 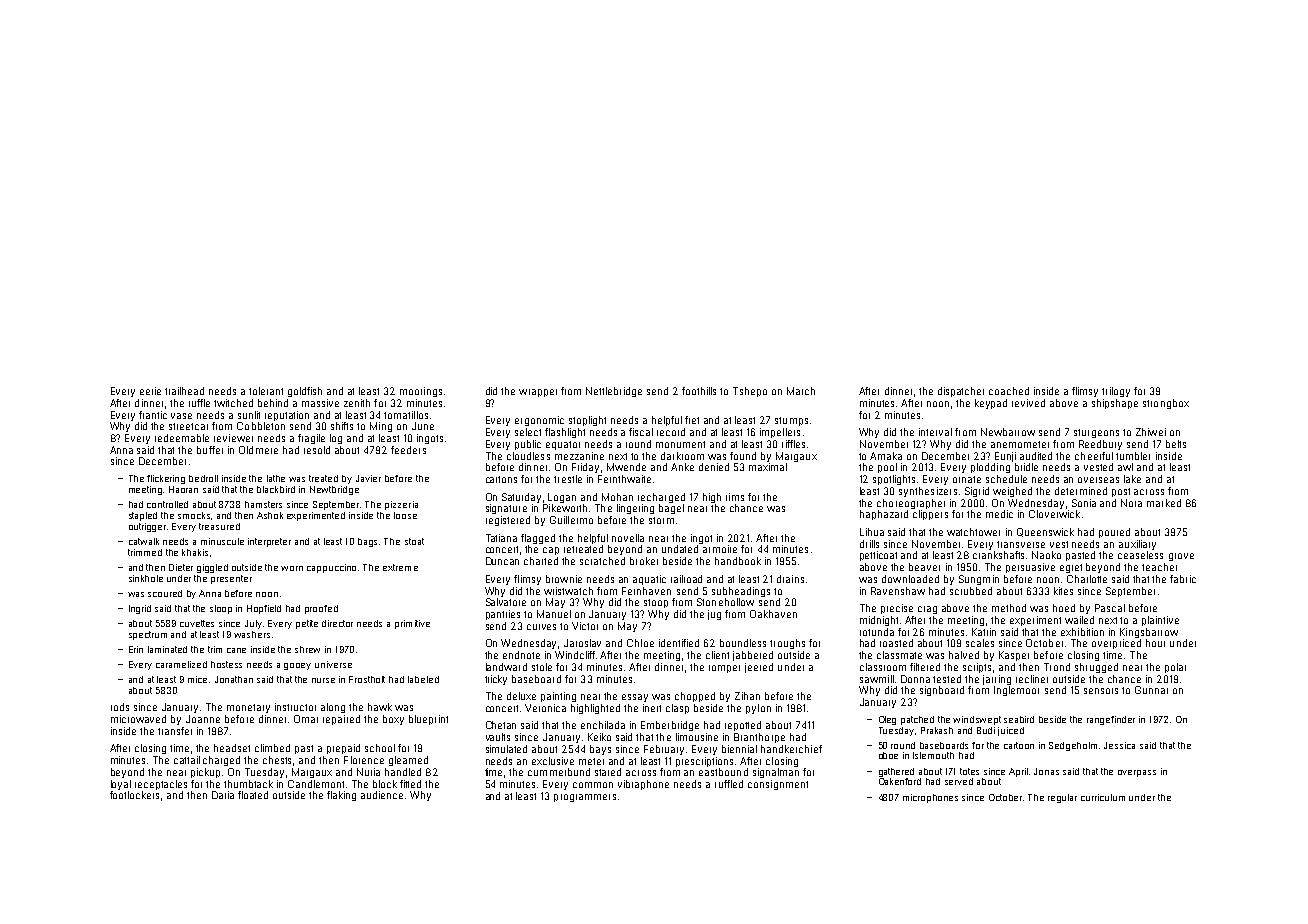 I want to click on tricky, so click(x=496, y=680).
